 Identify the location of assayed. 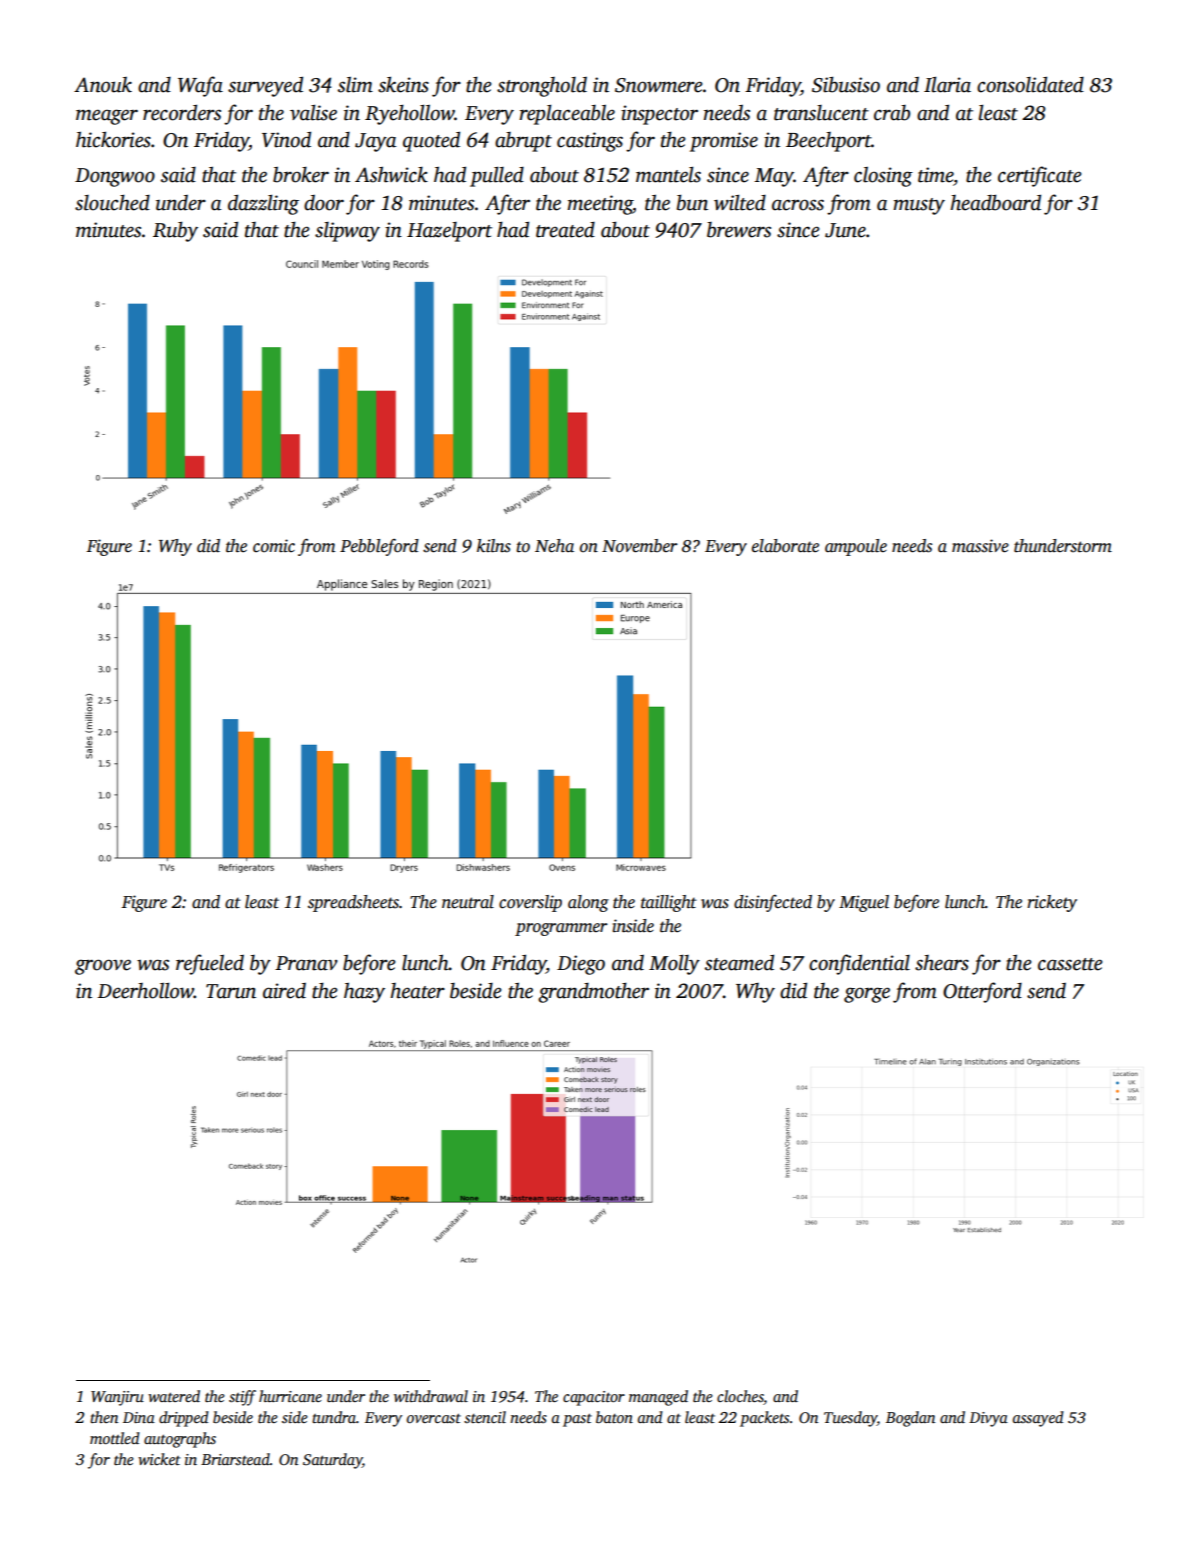
(1038, 1419).
